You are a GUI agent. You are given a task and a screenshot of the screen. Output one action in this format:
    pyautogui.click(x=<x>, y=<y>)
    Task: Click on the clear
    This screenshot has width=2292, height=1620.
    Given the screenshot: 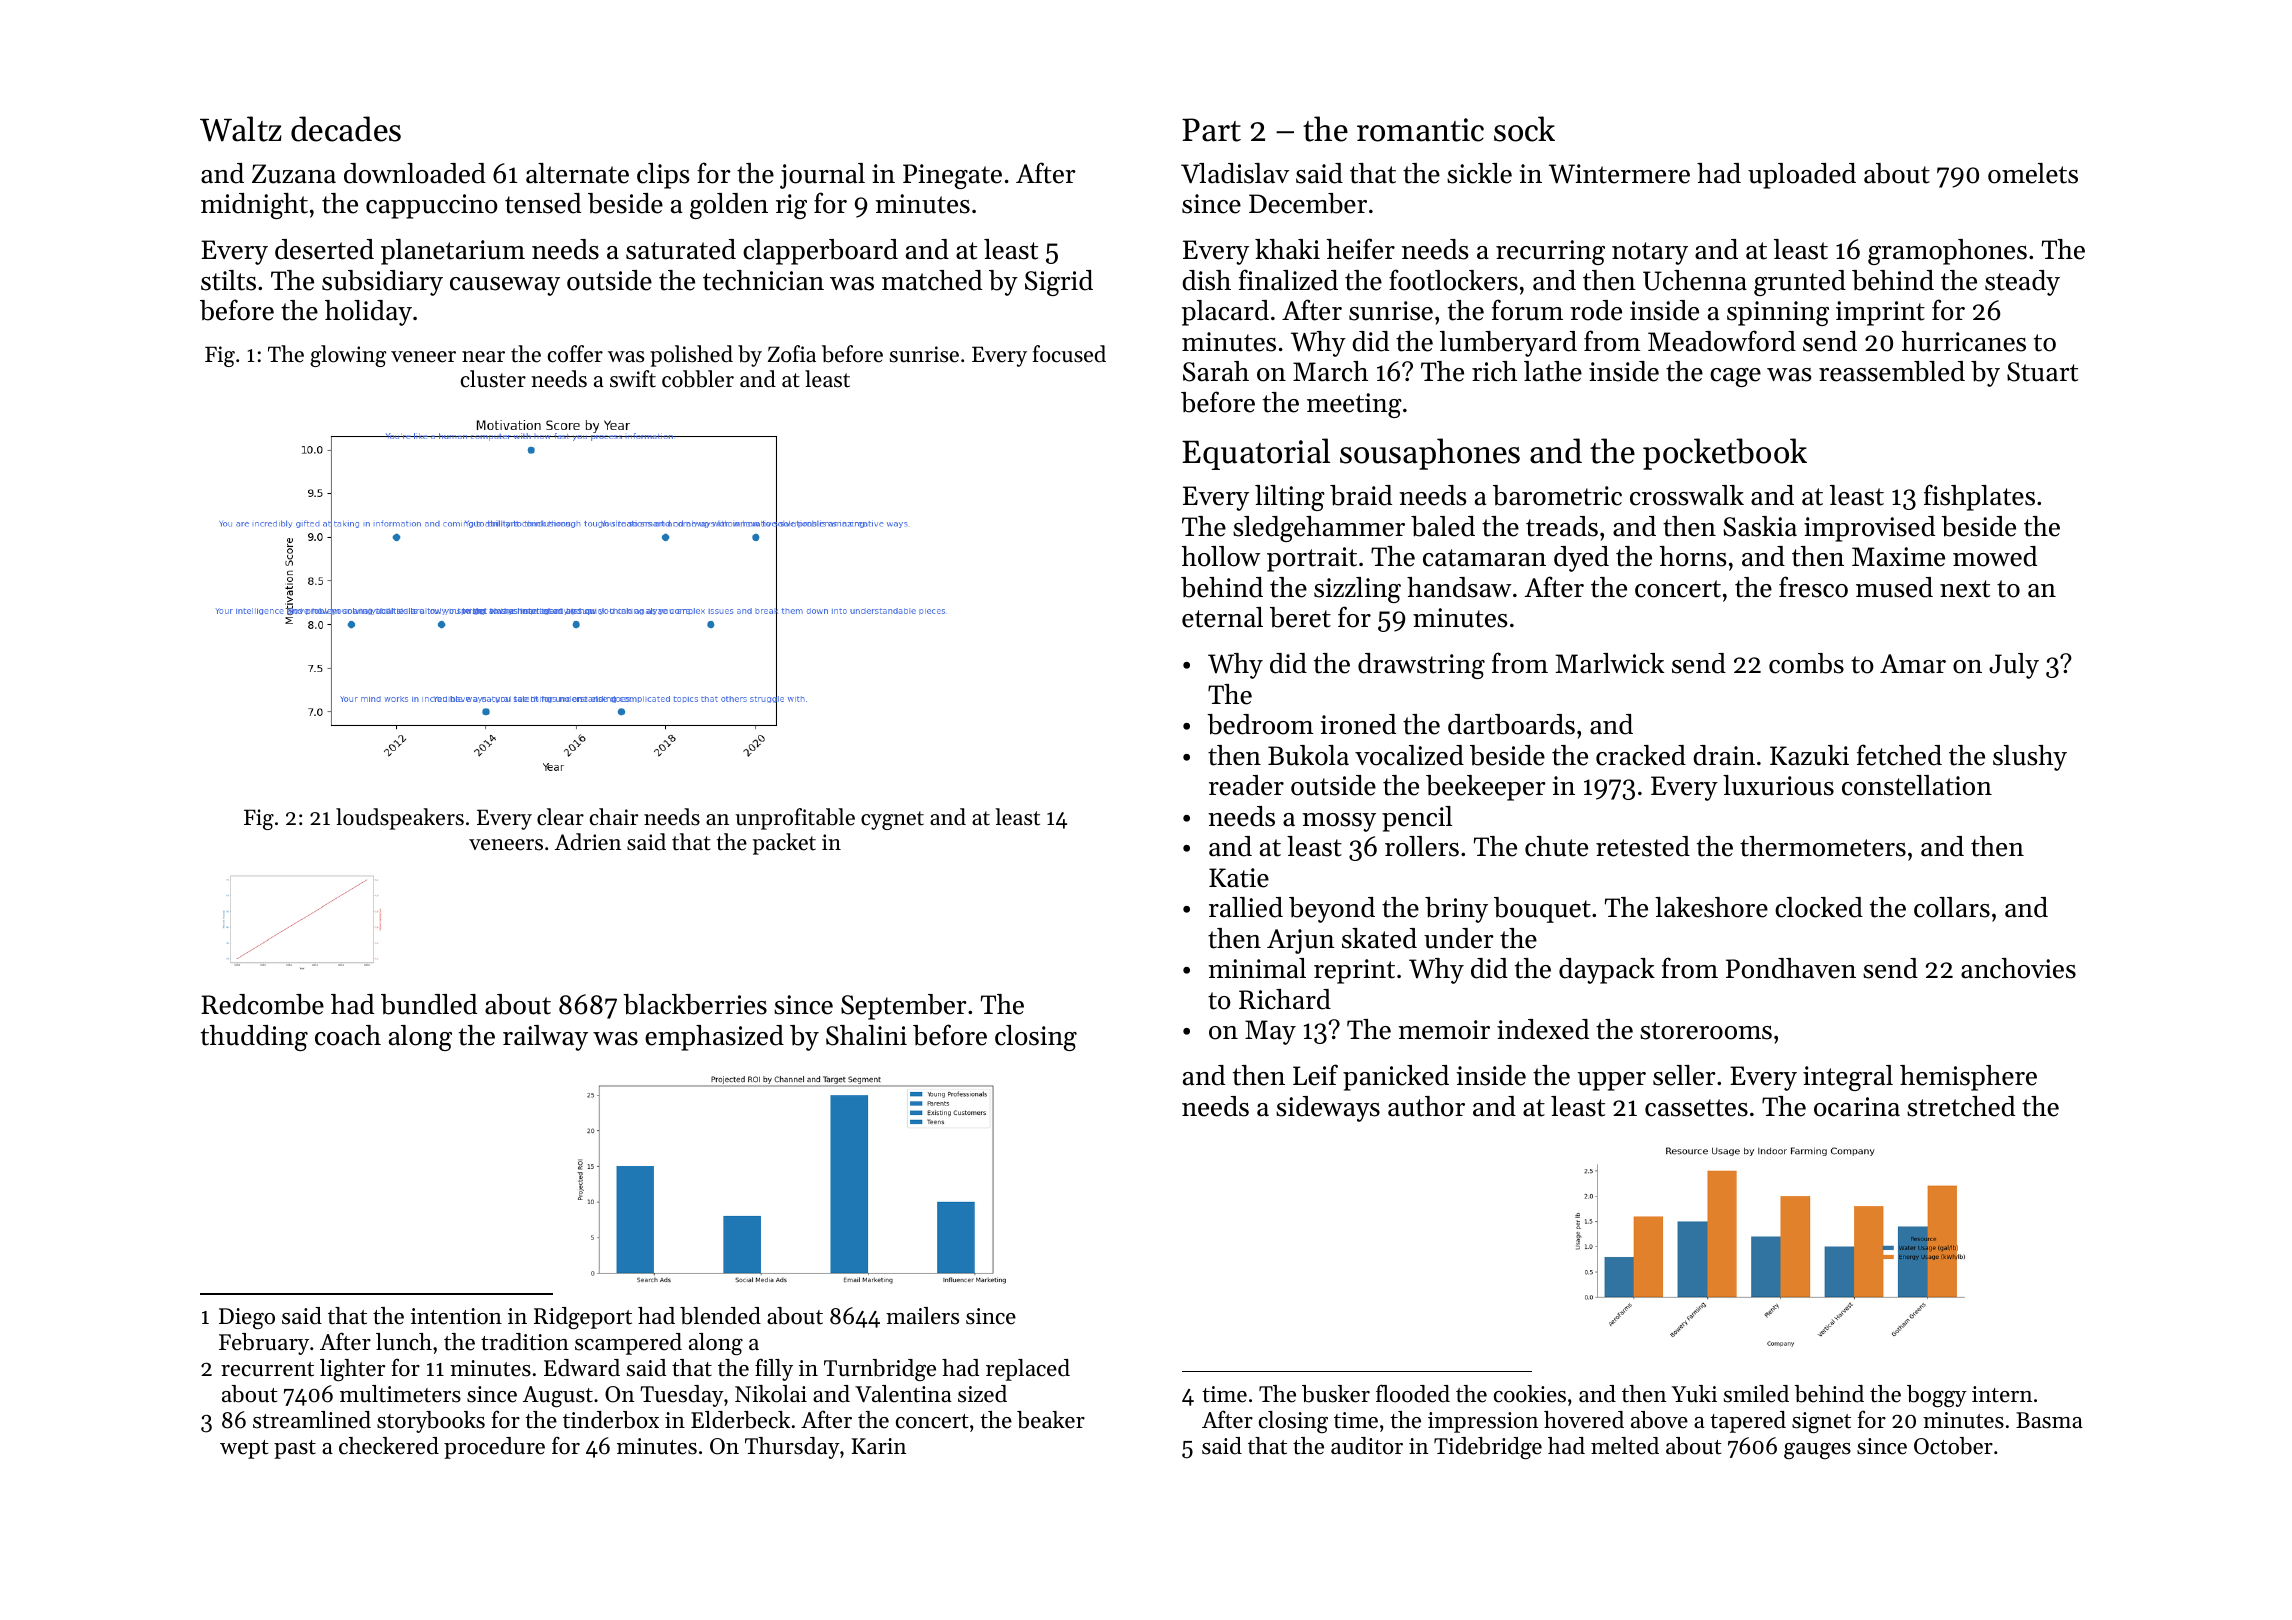 What is the action you would take?
    pyautogui.click(x=560, y=817)
